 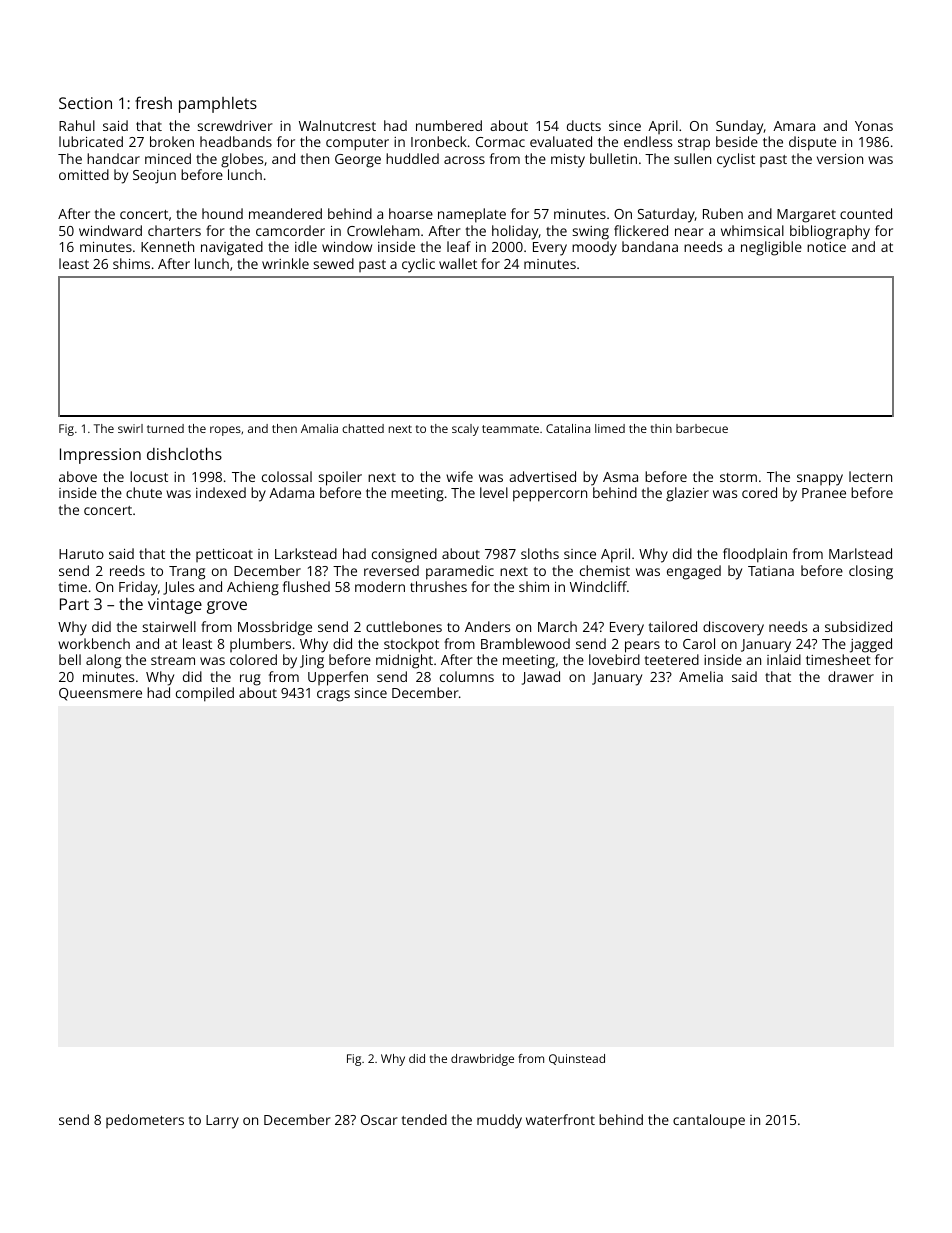 I want to click on ducts, so click(x=584, y=125).
